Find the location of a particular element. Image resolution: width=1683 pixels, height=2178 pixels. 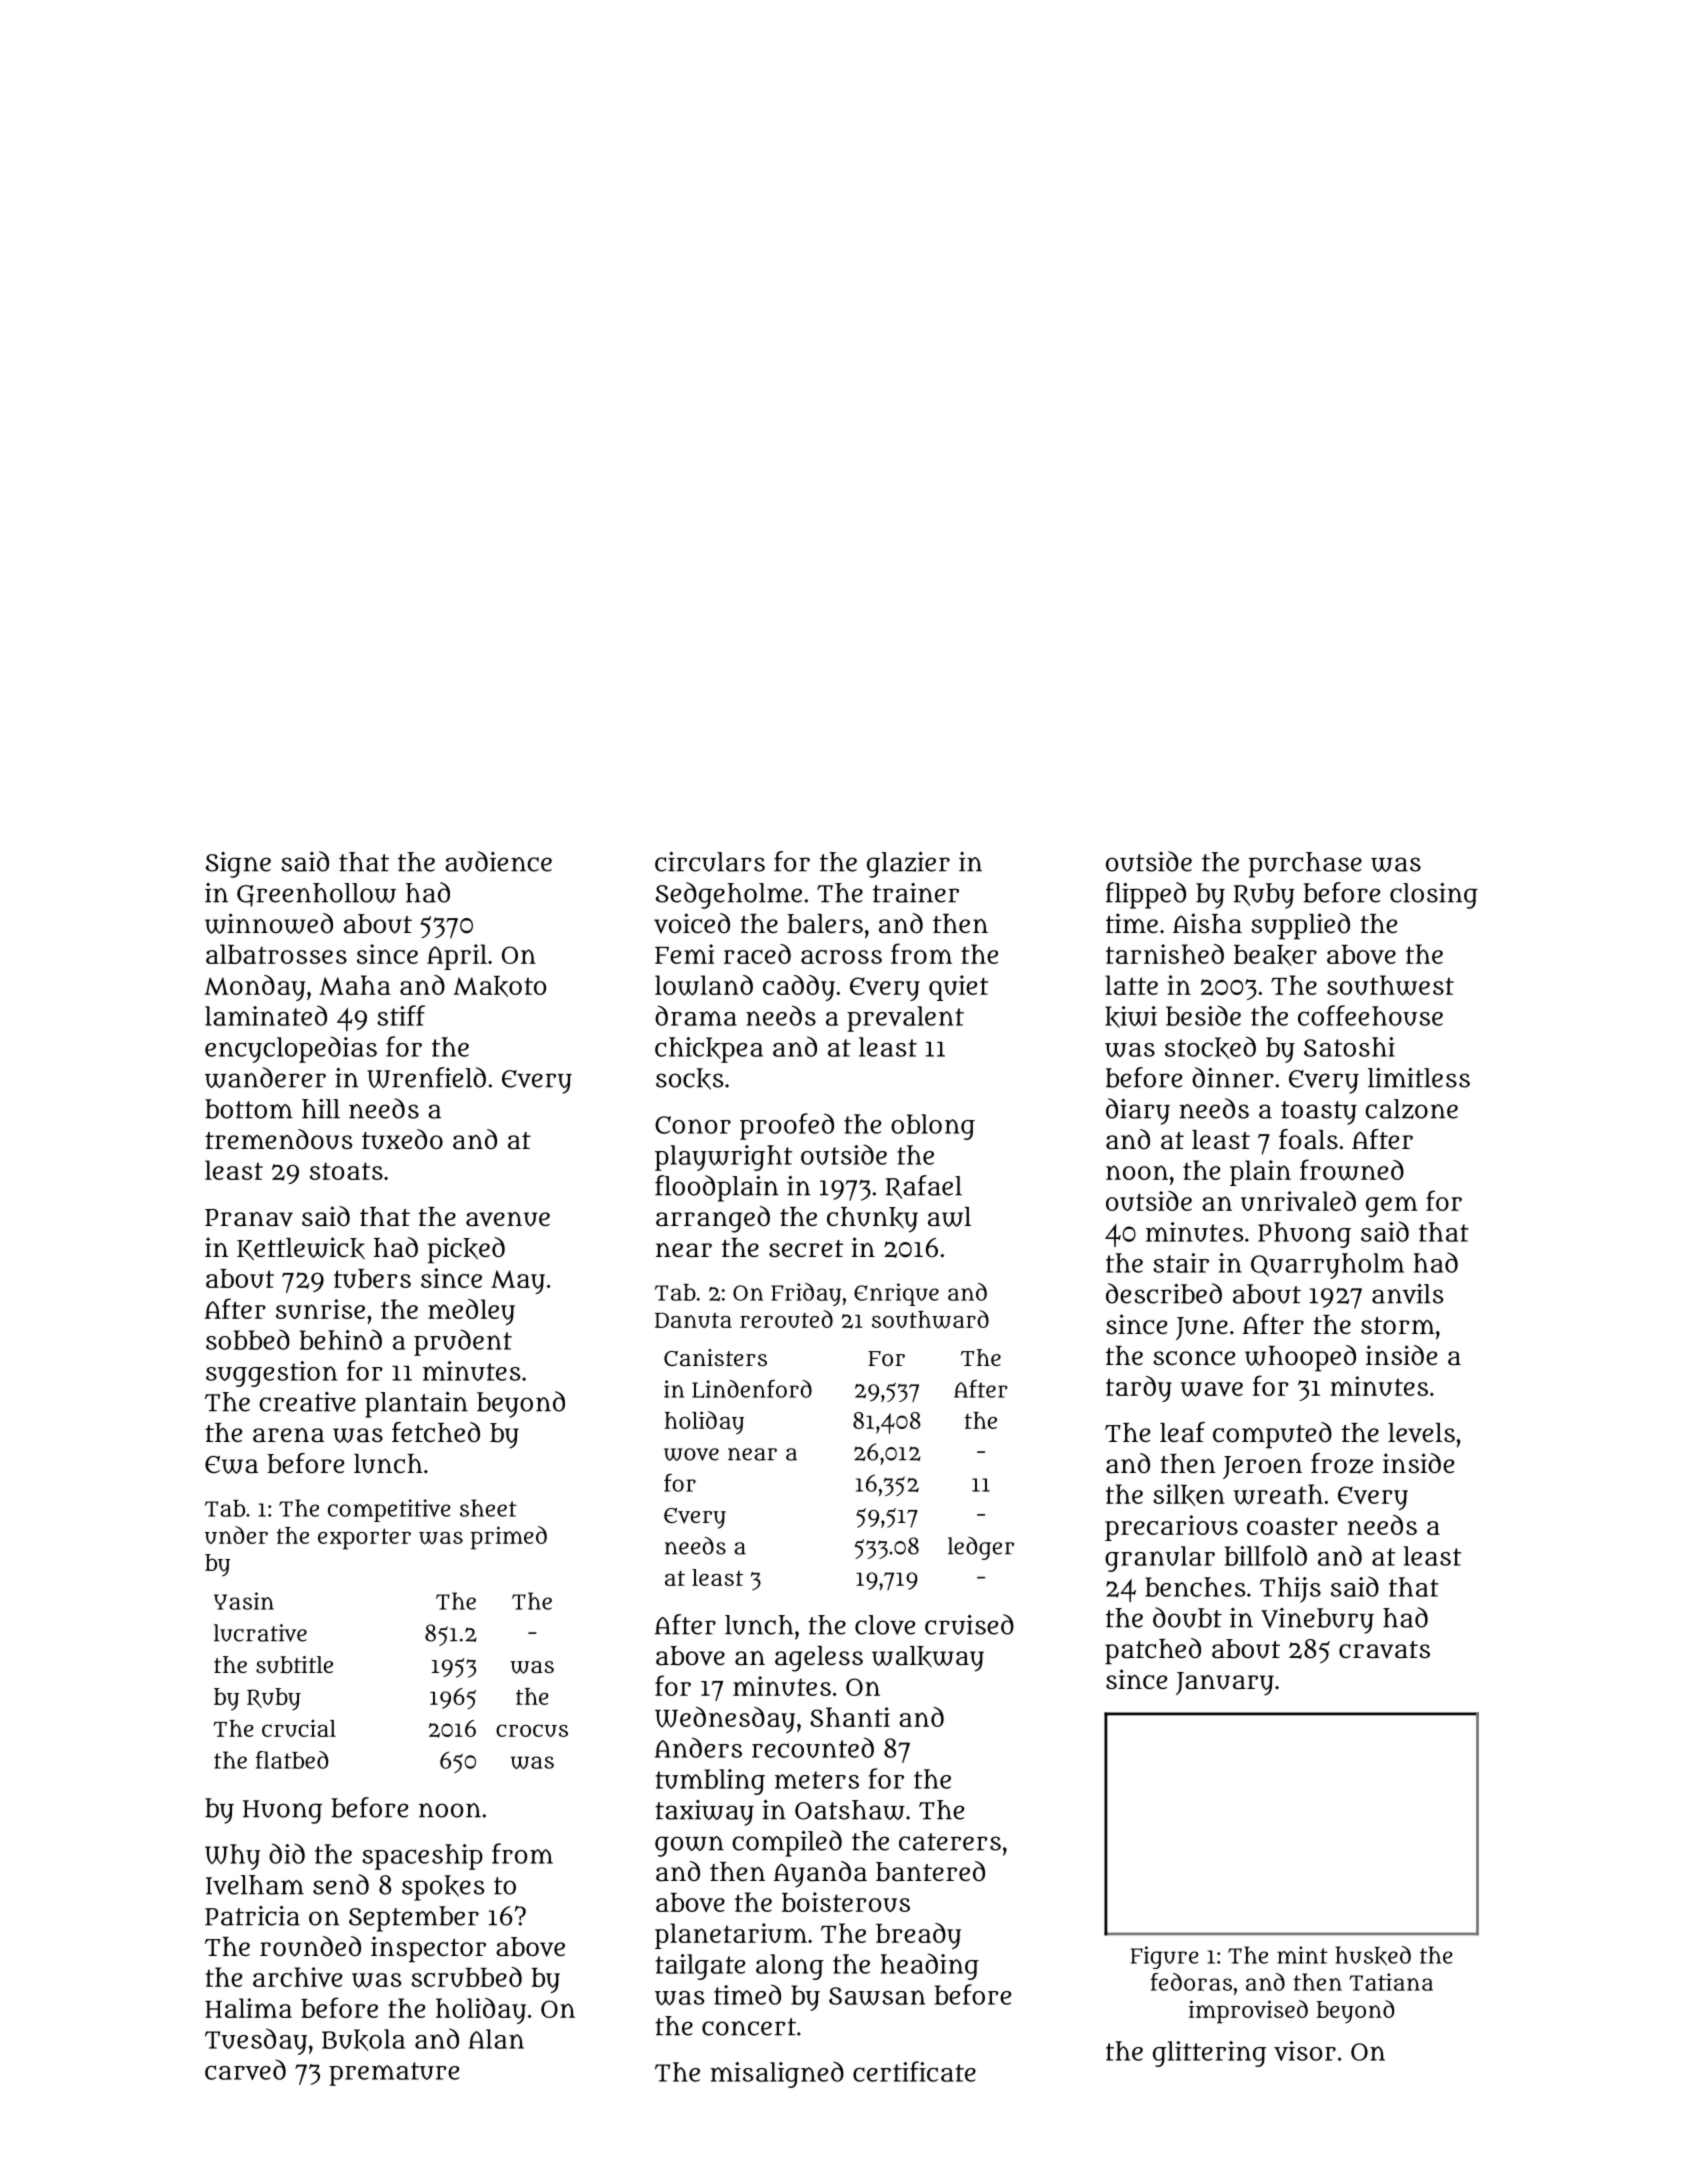

coffeehouse is located at coordinates (1370, 1015).
